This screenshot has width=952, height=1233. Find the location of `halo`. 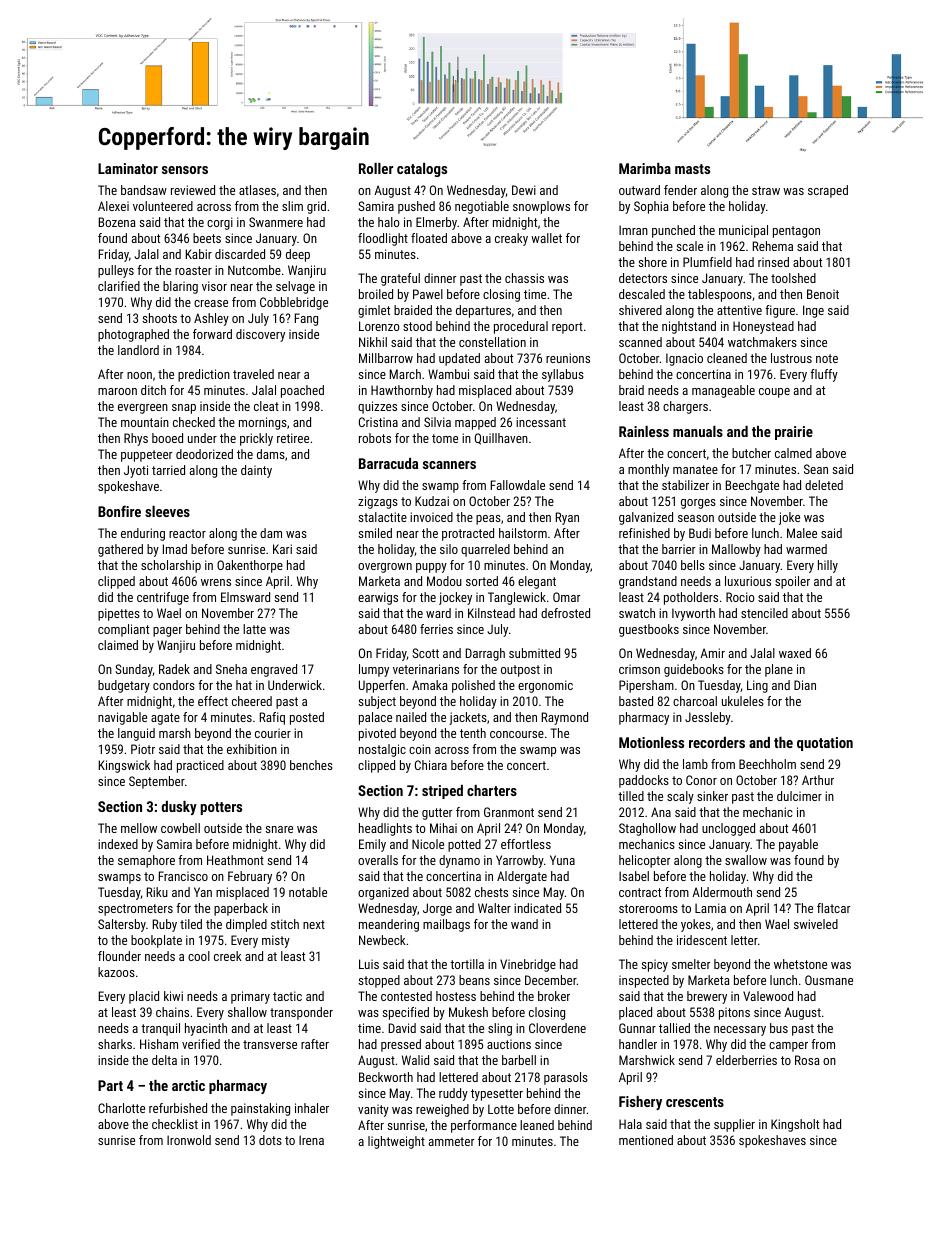

halo is located at coordinates (389, 222).
